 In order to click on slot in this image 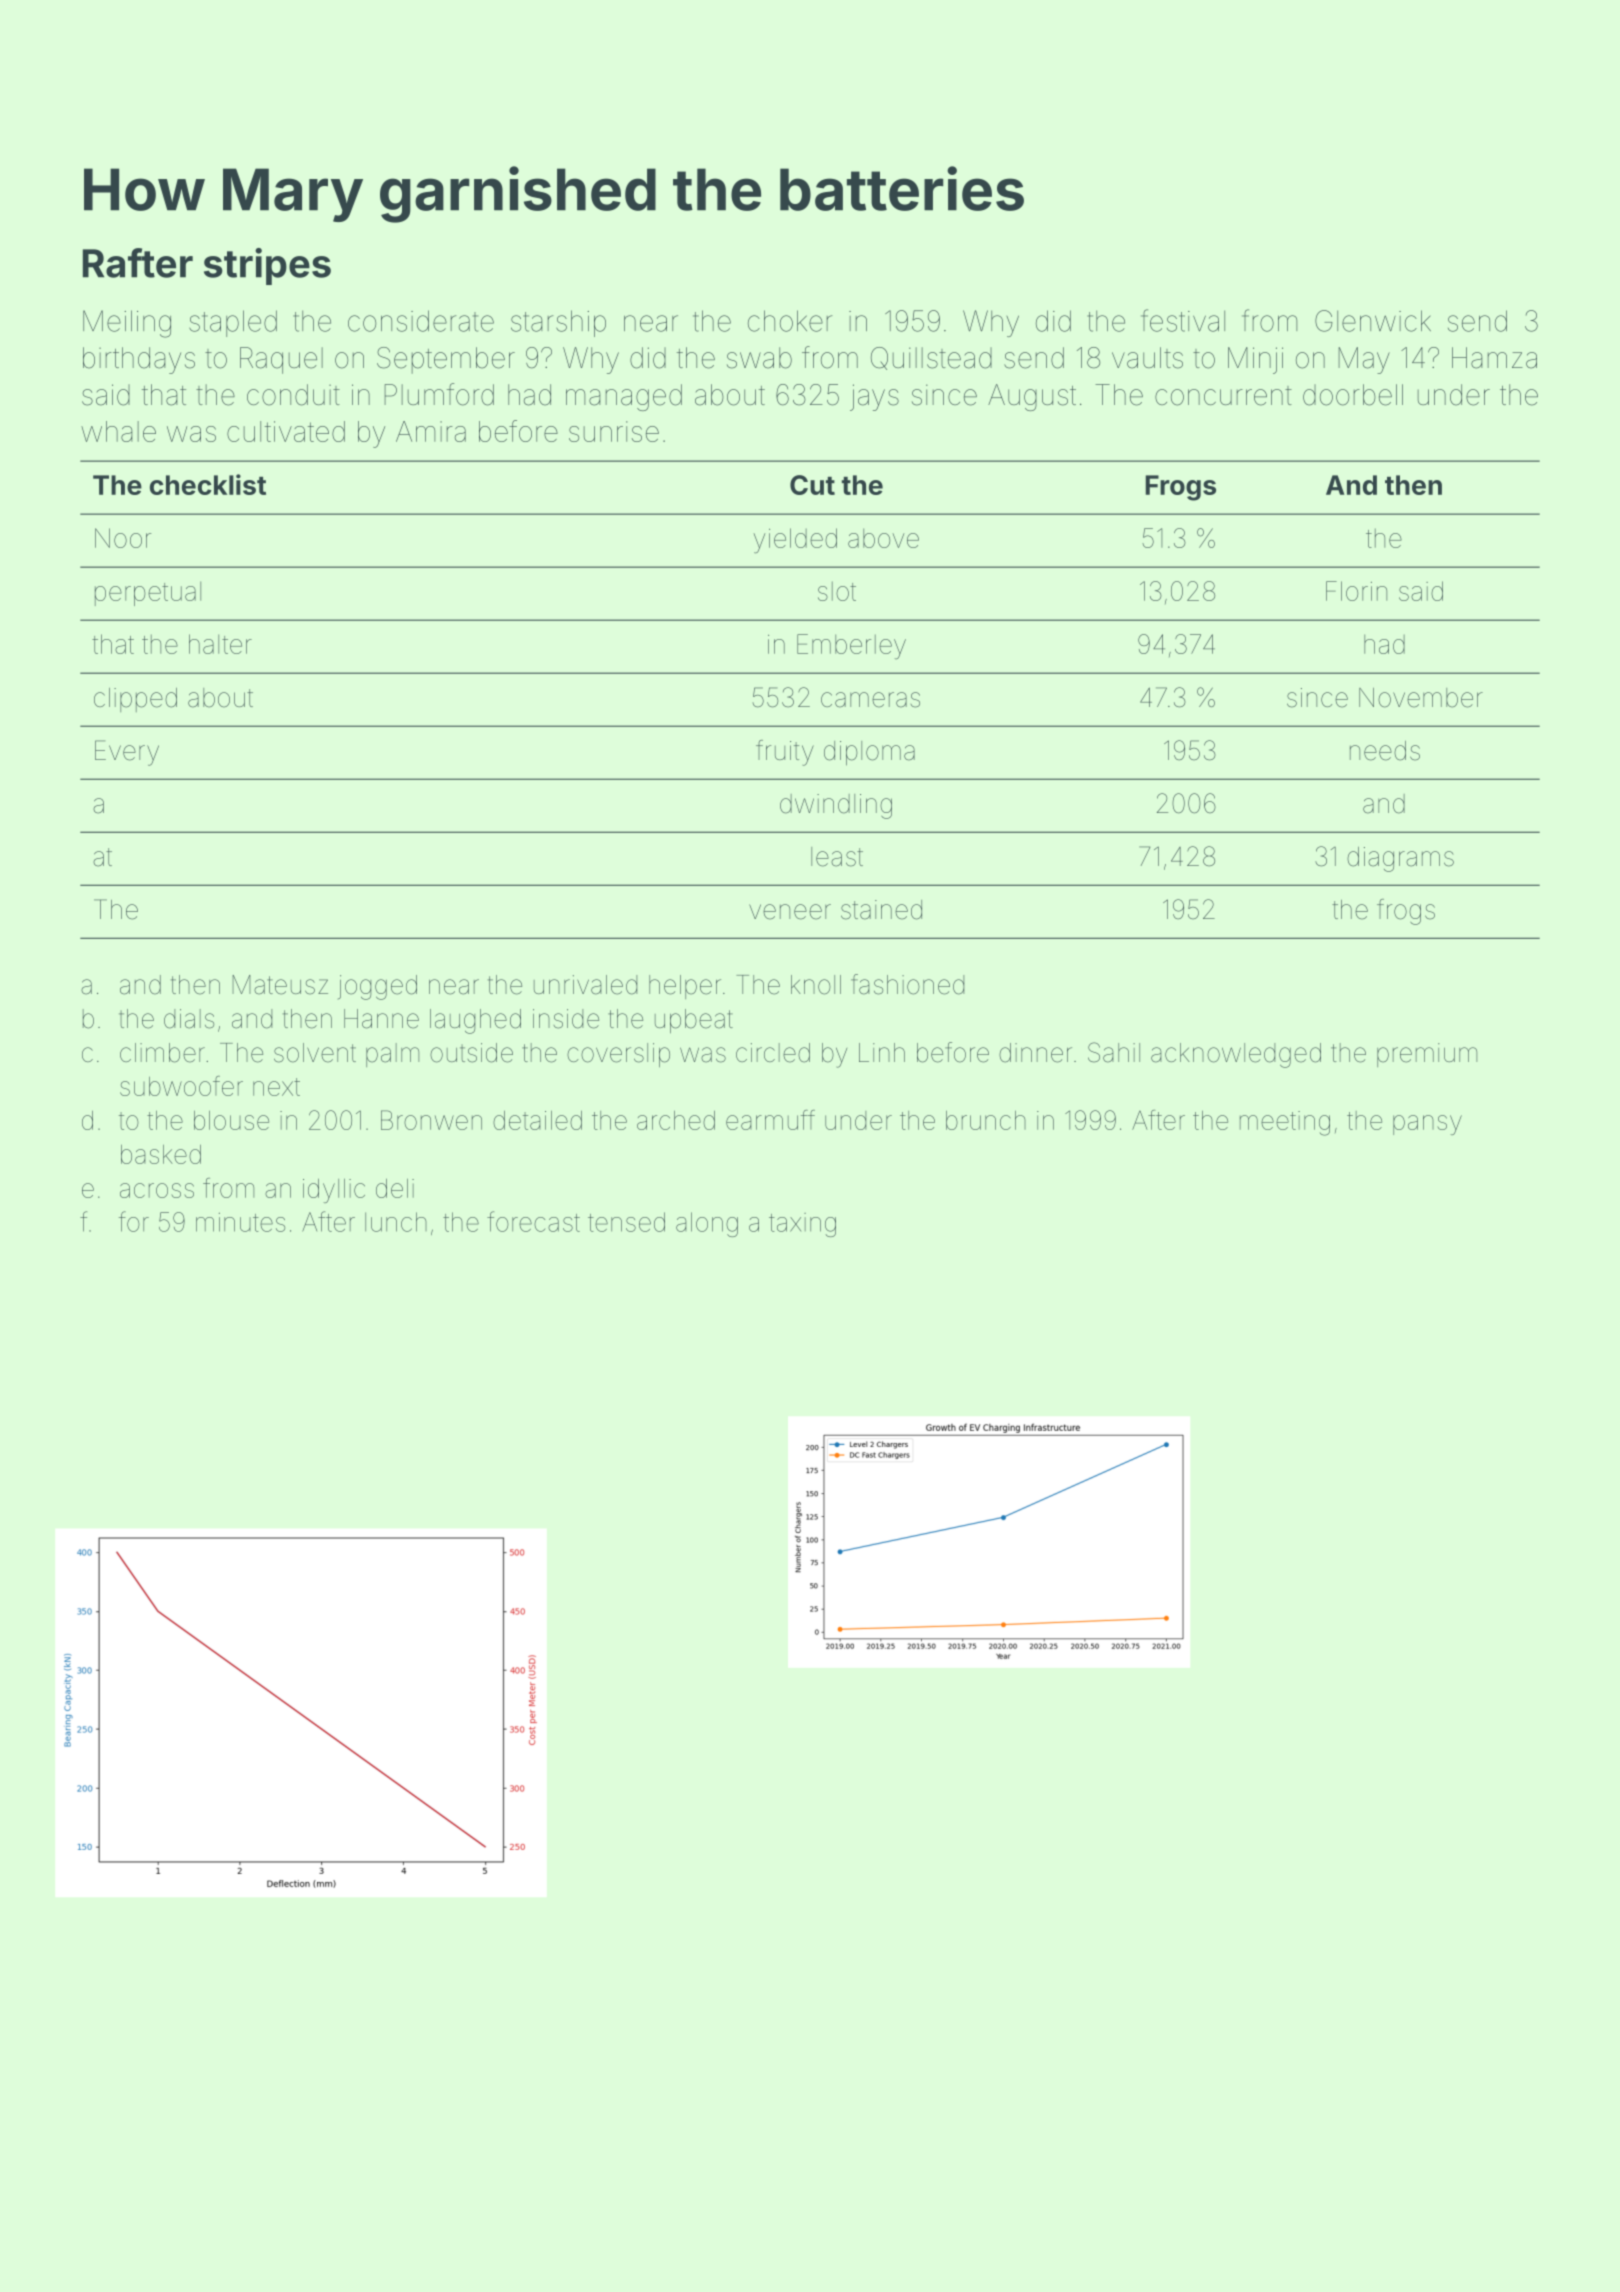, I will do `click(837, 591)`.
